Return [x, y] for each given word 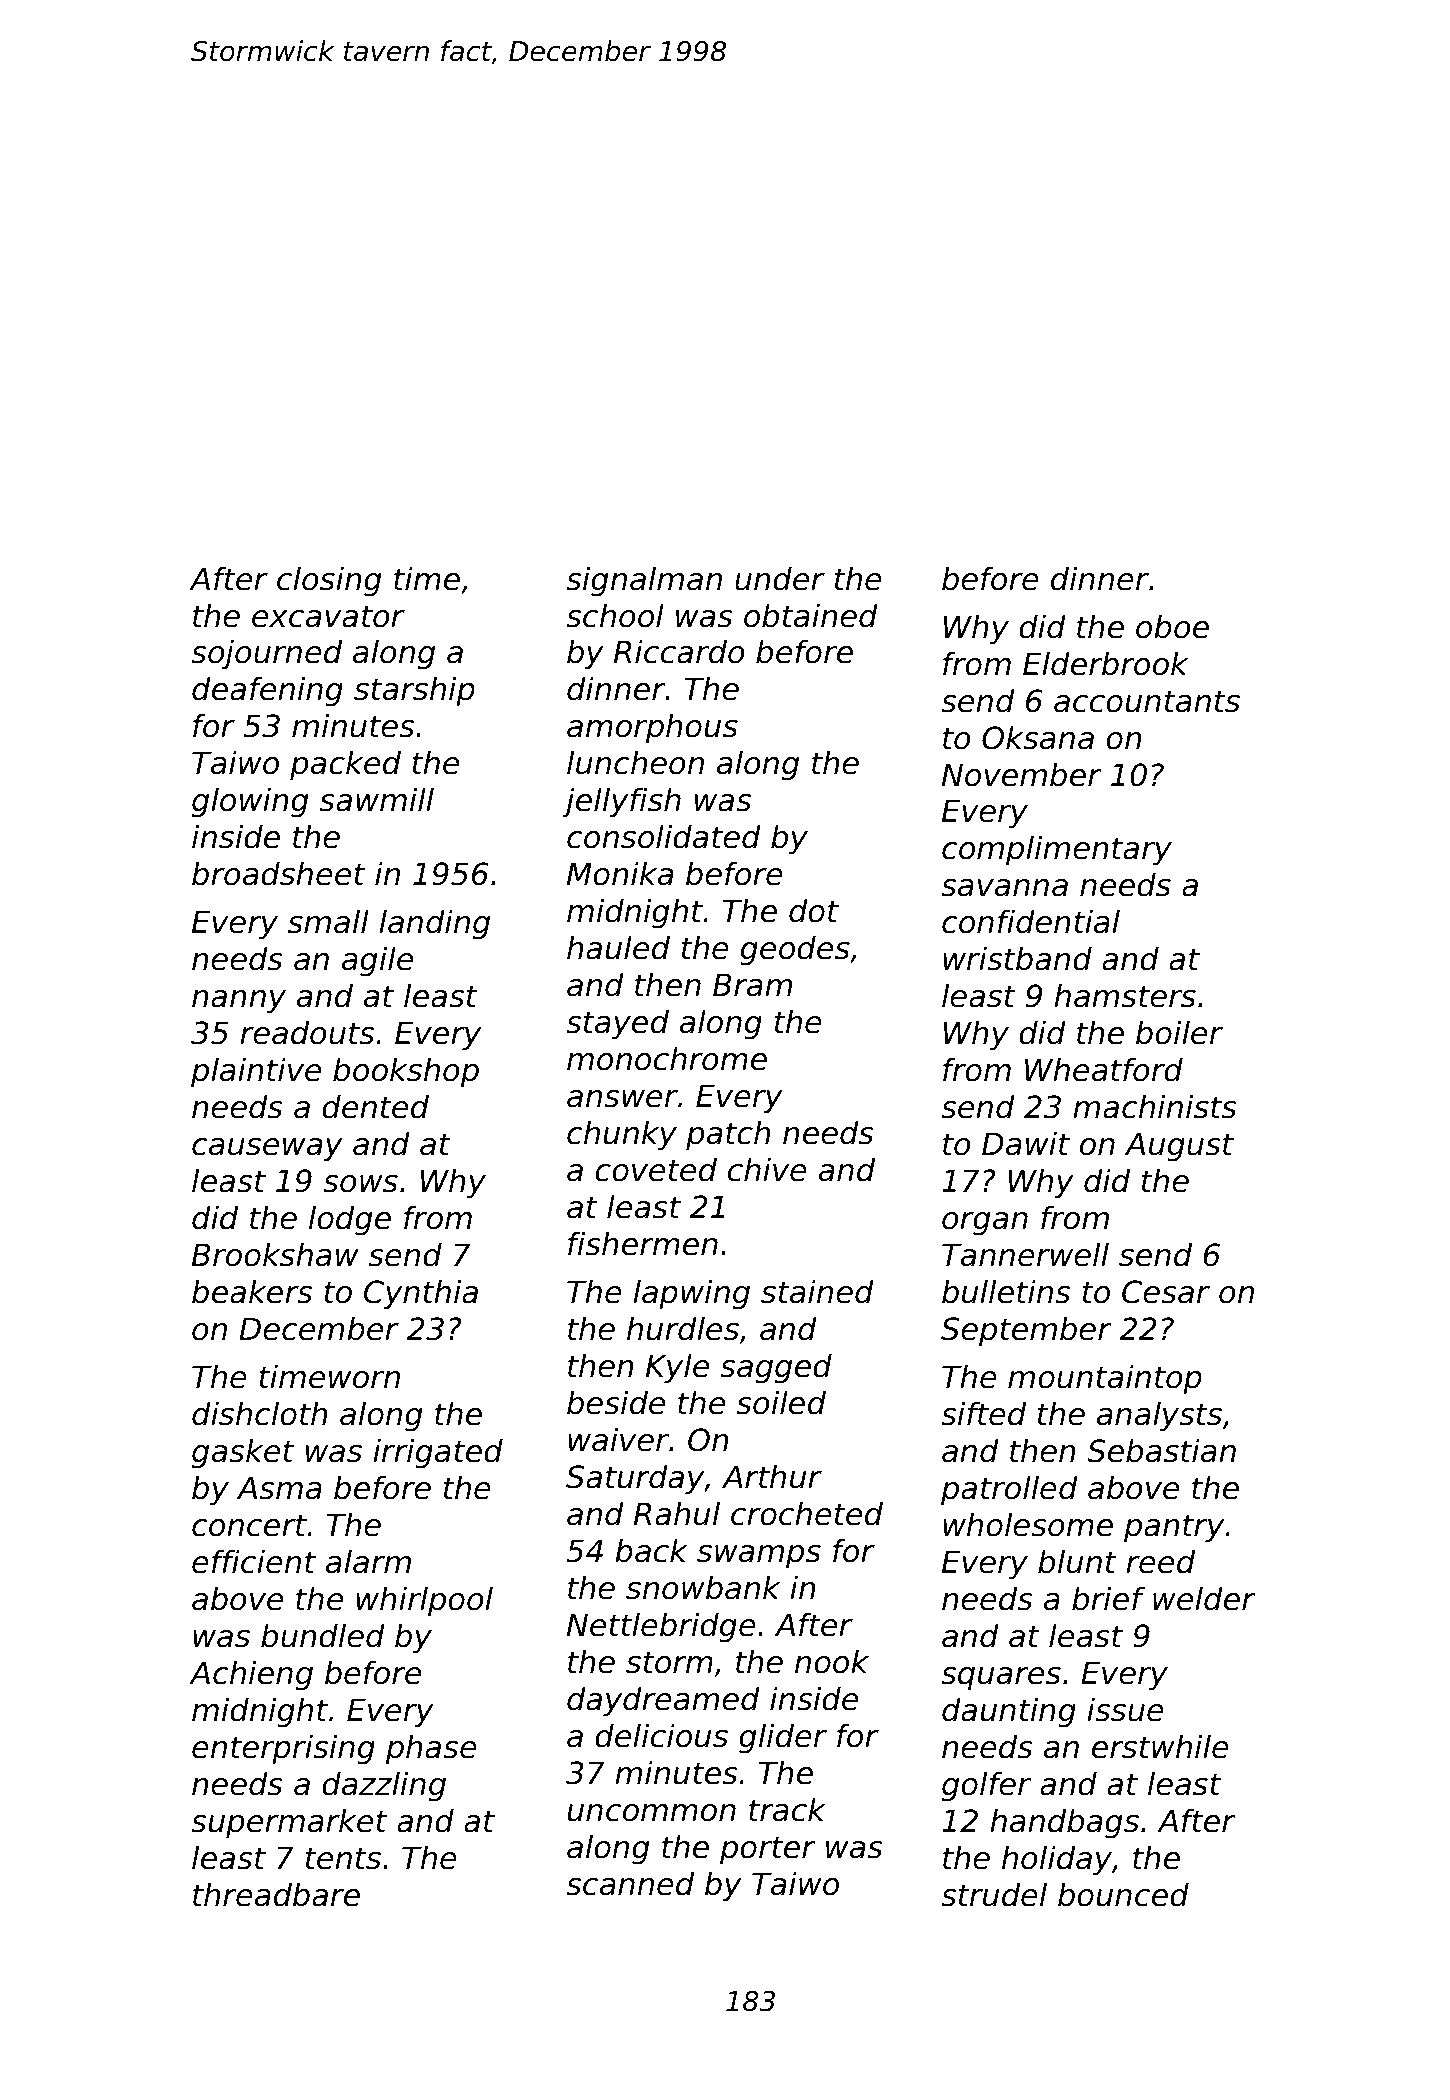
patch [728, 1136]
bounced [1123, 1895]
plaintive [256, 1073]
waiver [618, 1440]
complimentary [1057, 851]
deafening [267, 692]
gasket [243, 1454]
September [1026, 1332]
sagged [776, 1369]
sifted [983, 1414]
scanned [630, 1884]
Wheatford [1104, 1070]
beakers [252, 1292]
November [1022, 775]
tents [343, 1858]
